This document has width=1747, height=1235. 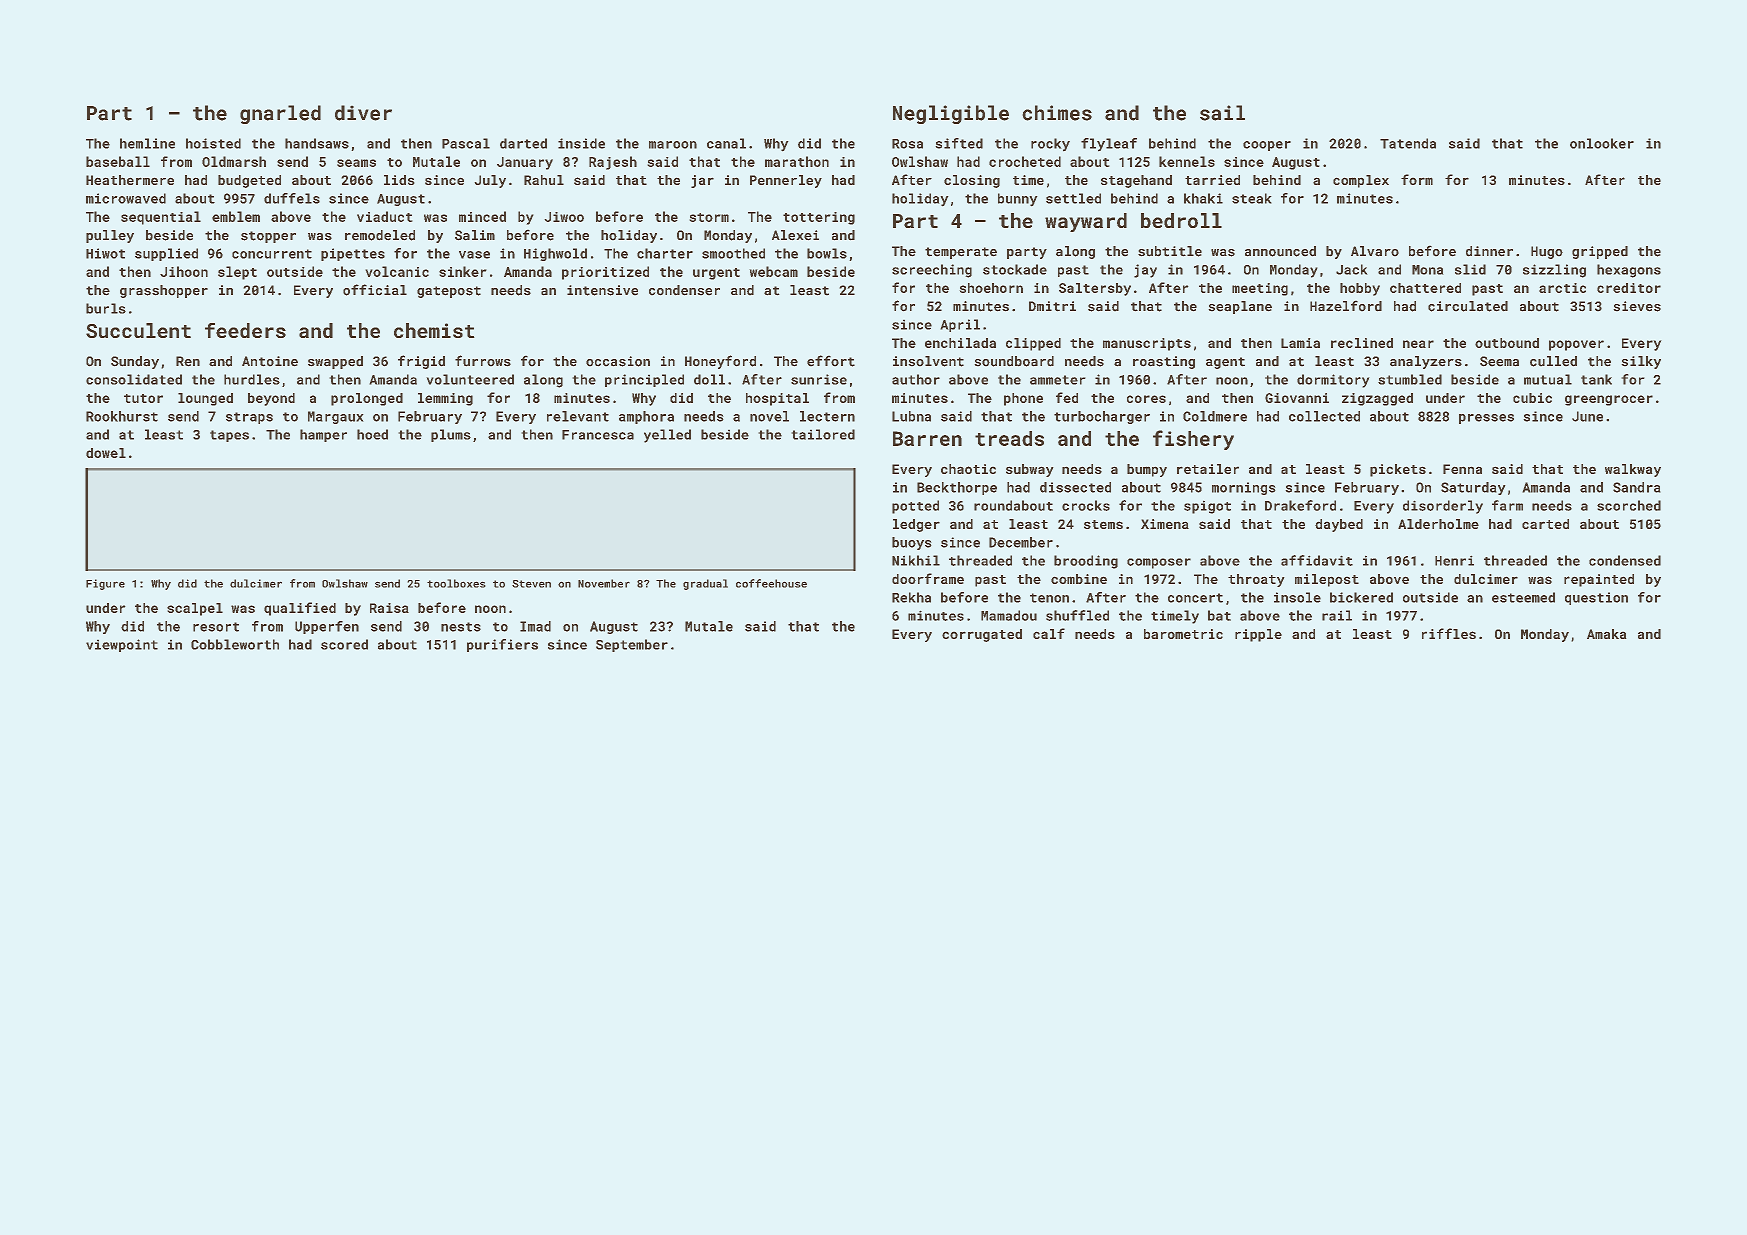 I want to click on Antoine, so click(x=270, y=361).
